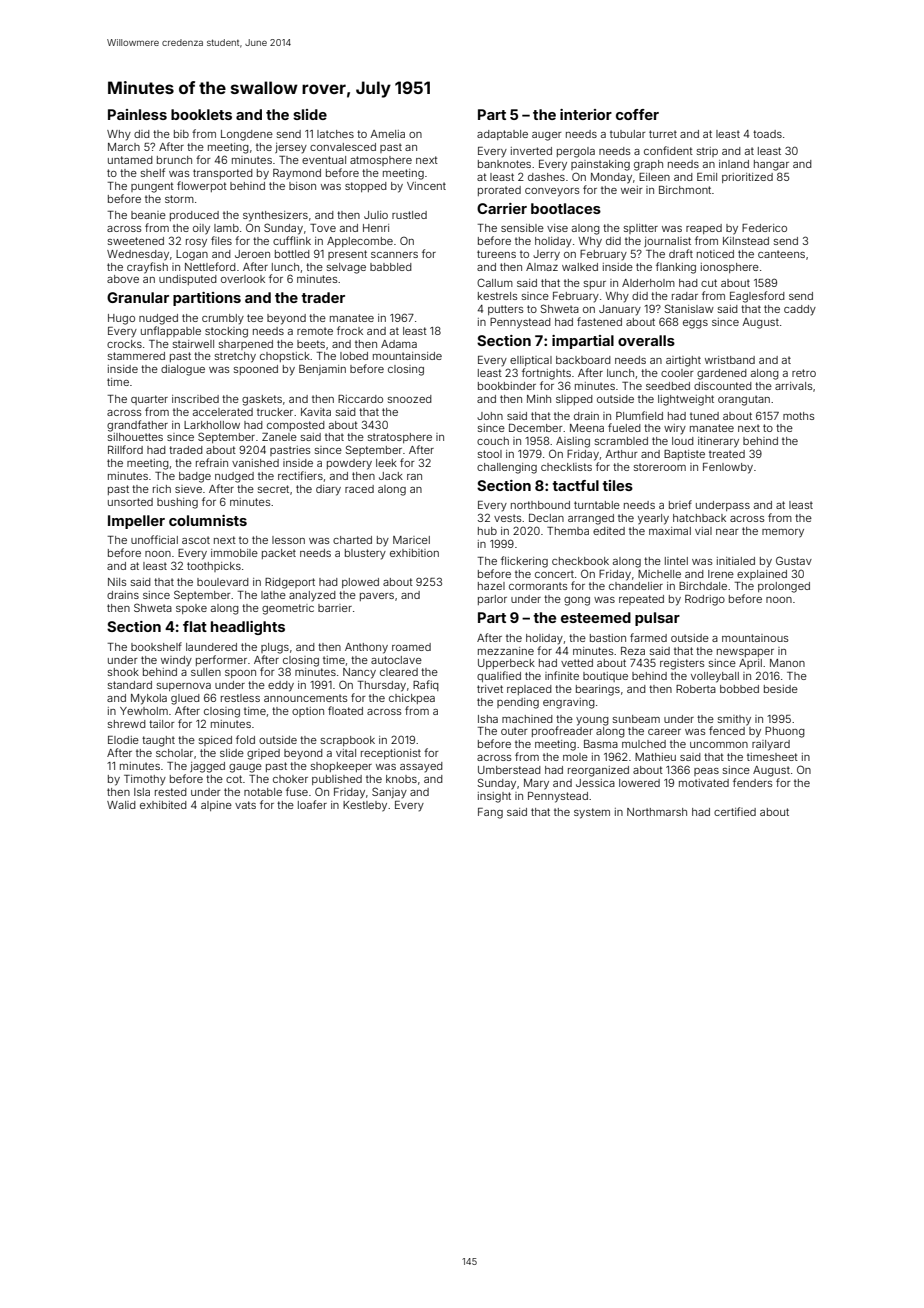  I want to click on beside, so click(781, 689).
